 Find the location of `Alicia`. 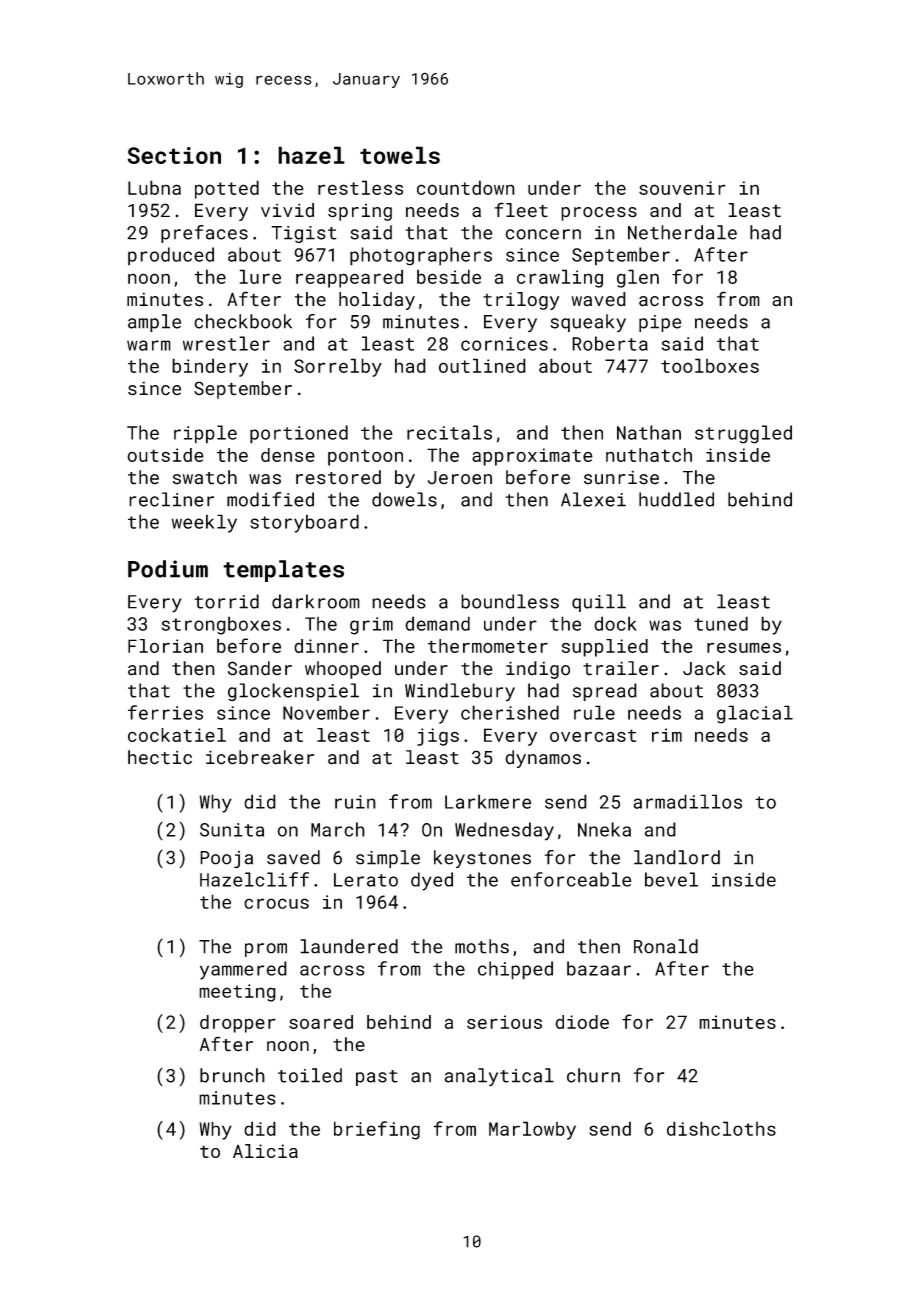

Alicia is located at coordinates (265, 1151).
